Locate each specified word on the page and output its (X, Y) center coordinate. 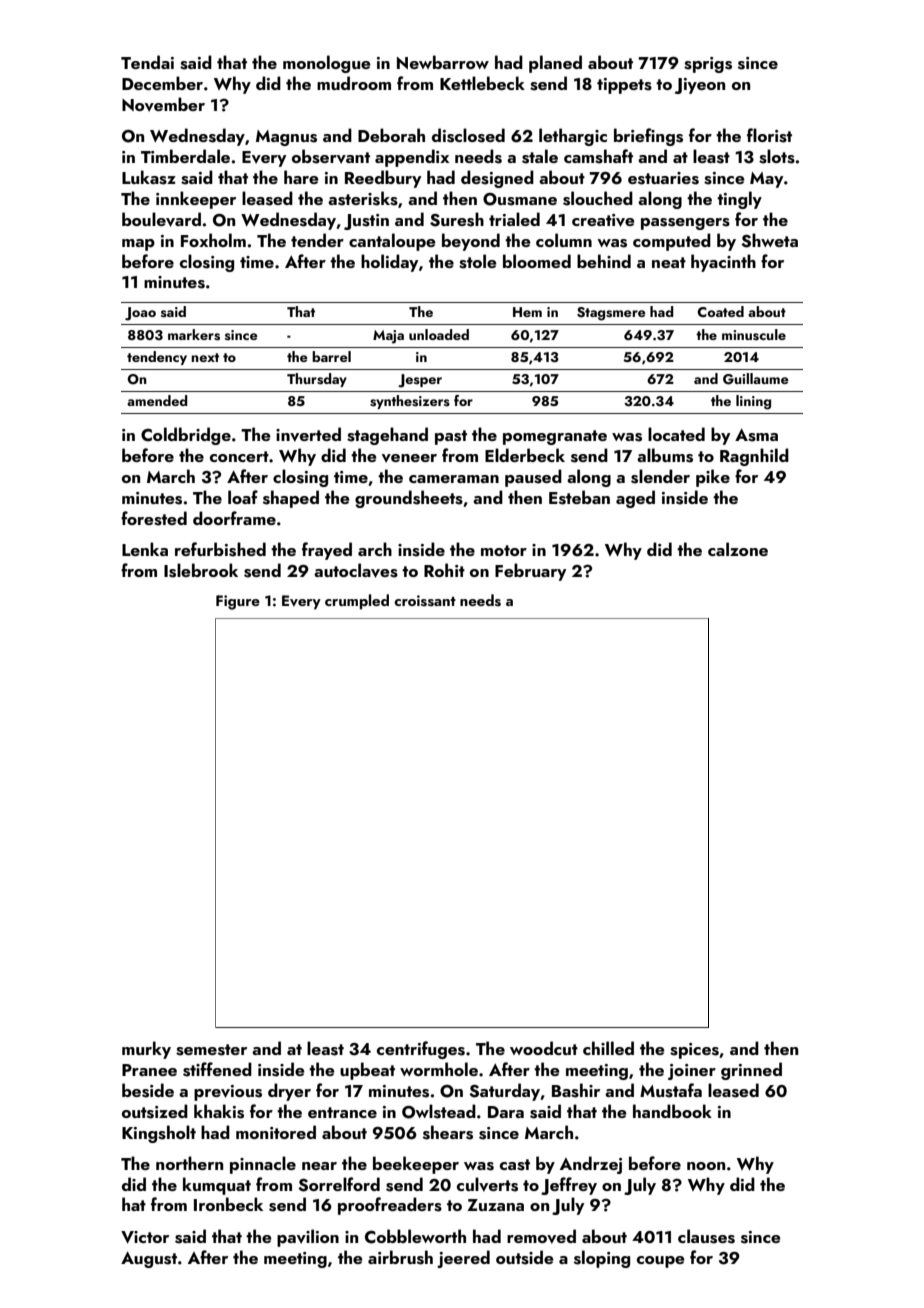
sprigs (708, 65)
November (163, 104)
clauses (706, 1236)
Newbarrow (443, 62)
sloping (602, 1259)
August (149, 1260)
